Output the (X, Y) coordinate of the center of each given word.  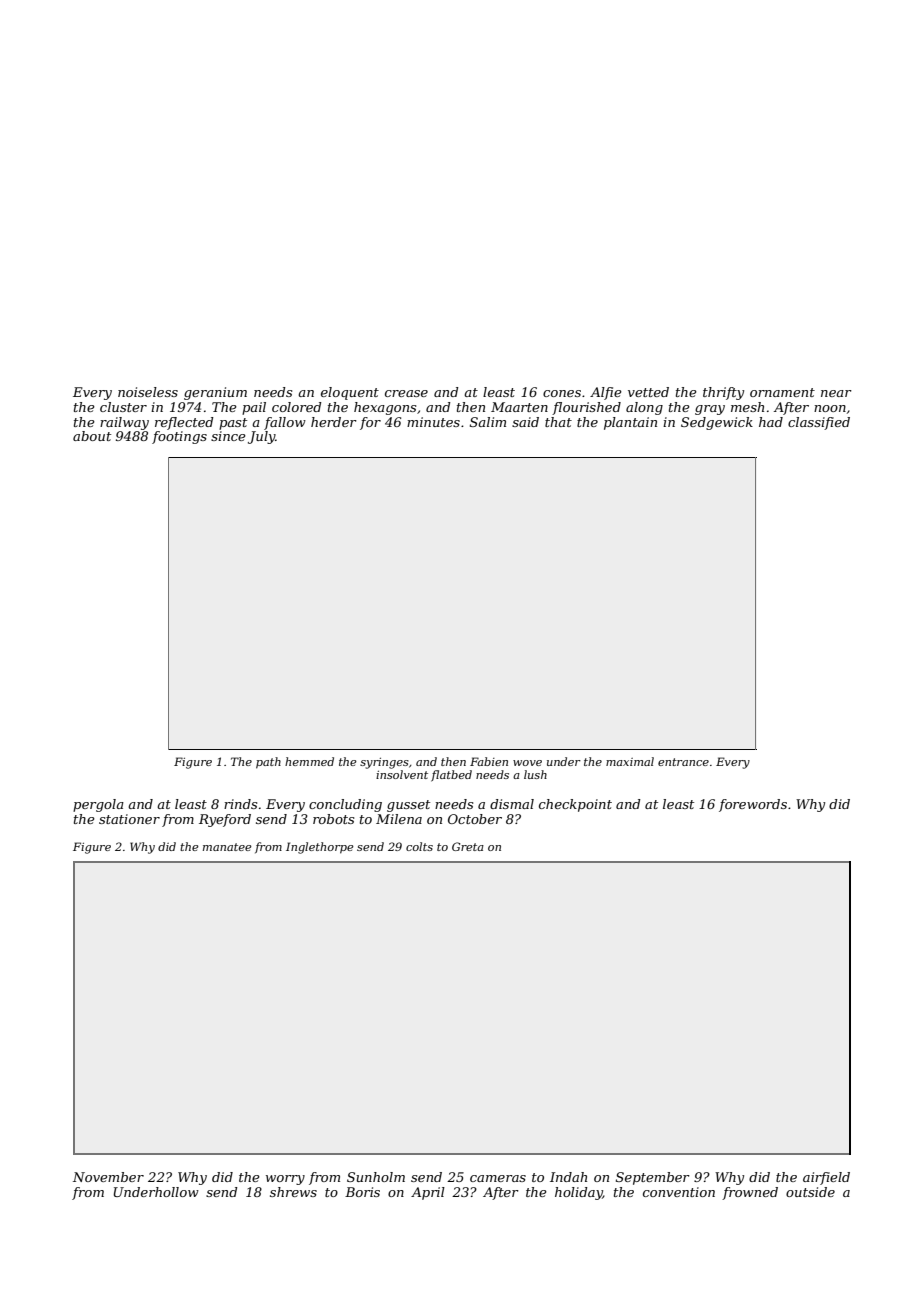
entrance (683, 762)
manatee (227, 847)
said (525, 422)
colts (419, 846)
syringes (384, 763)
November (108, 1177)
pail (254, 408)
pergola (98, 805)
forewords (753, 805)
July (261, 437)
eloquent (350, 393)
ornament (782, 392)
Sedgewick (717, 423)
